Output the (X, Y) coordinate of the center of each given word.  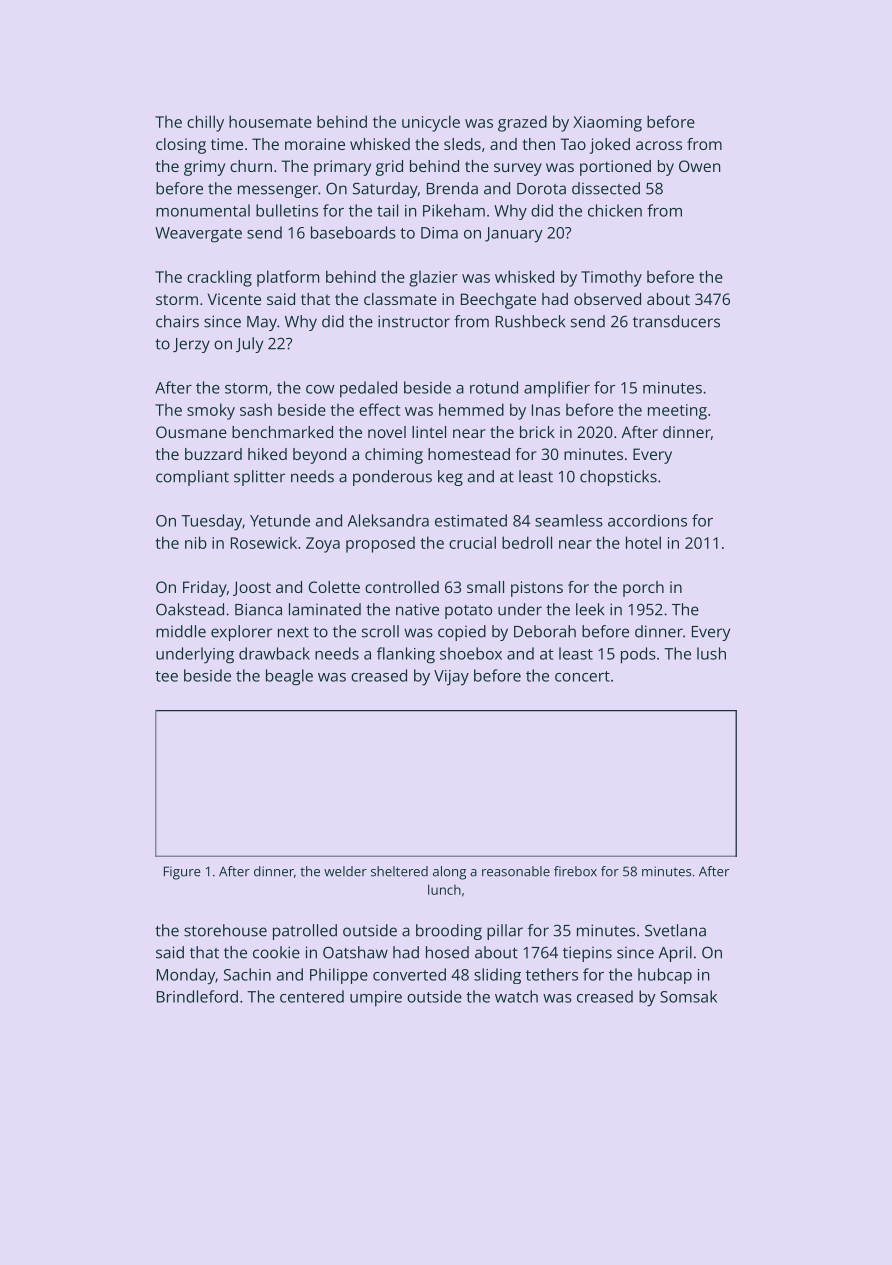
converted (409, 974)
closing (181, 146)
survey (518, 169)
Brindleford (197, 996)
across (659, 145)
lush (711, 653)
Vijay (451, 678)
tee (166, 676)
